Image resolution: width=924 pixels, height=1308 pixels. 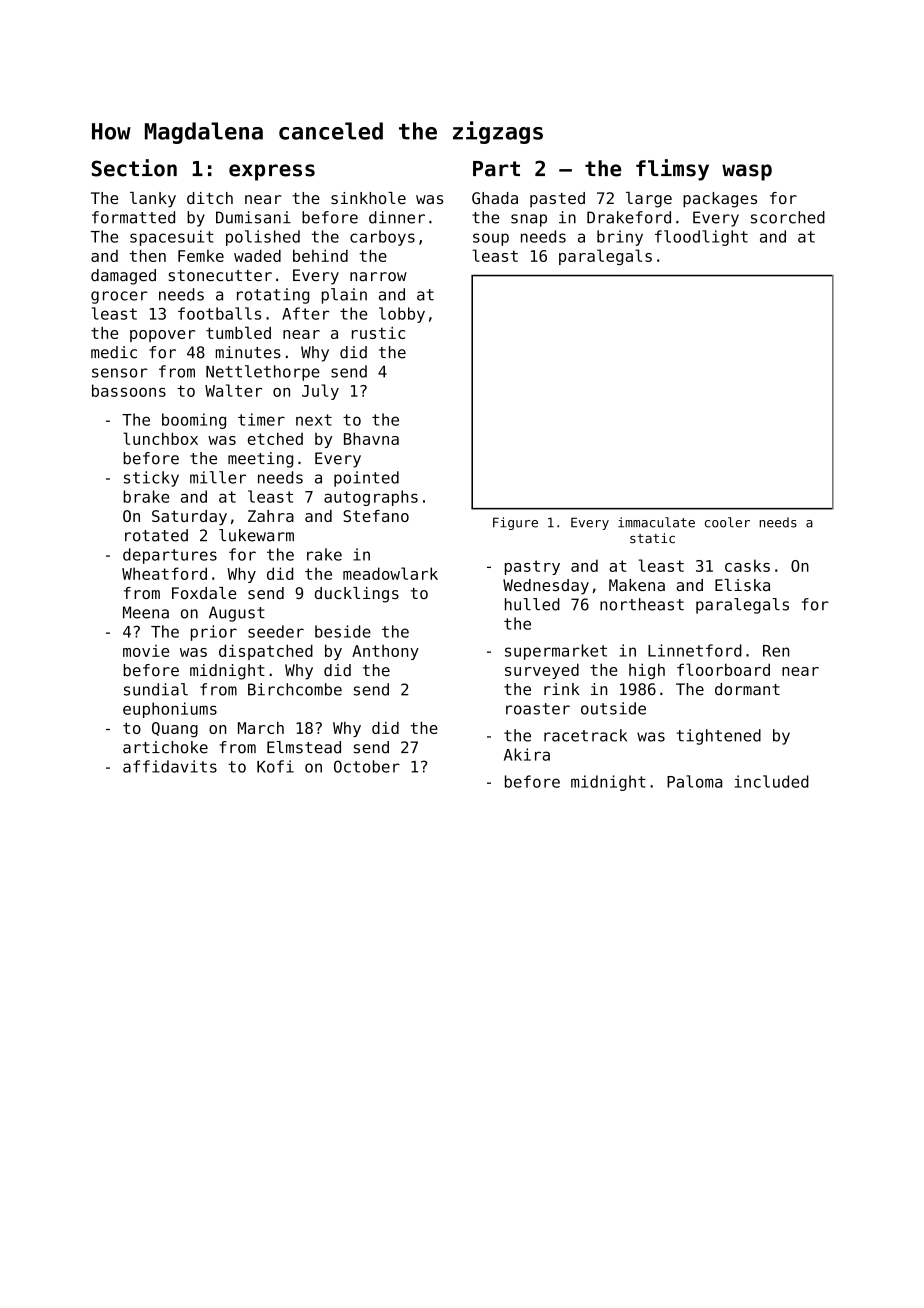 I want to click on rink, so click(x=562, y=689).
